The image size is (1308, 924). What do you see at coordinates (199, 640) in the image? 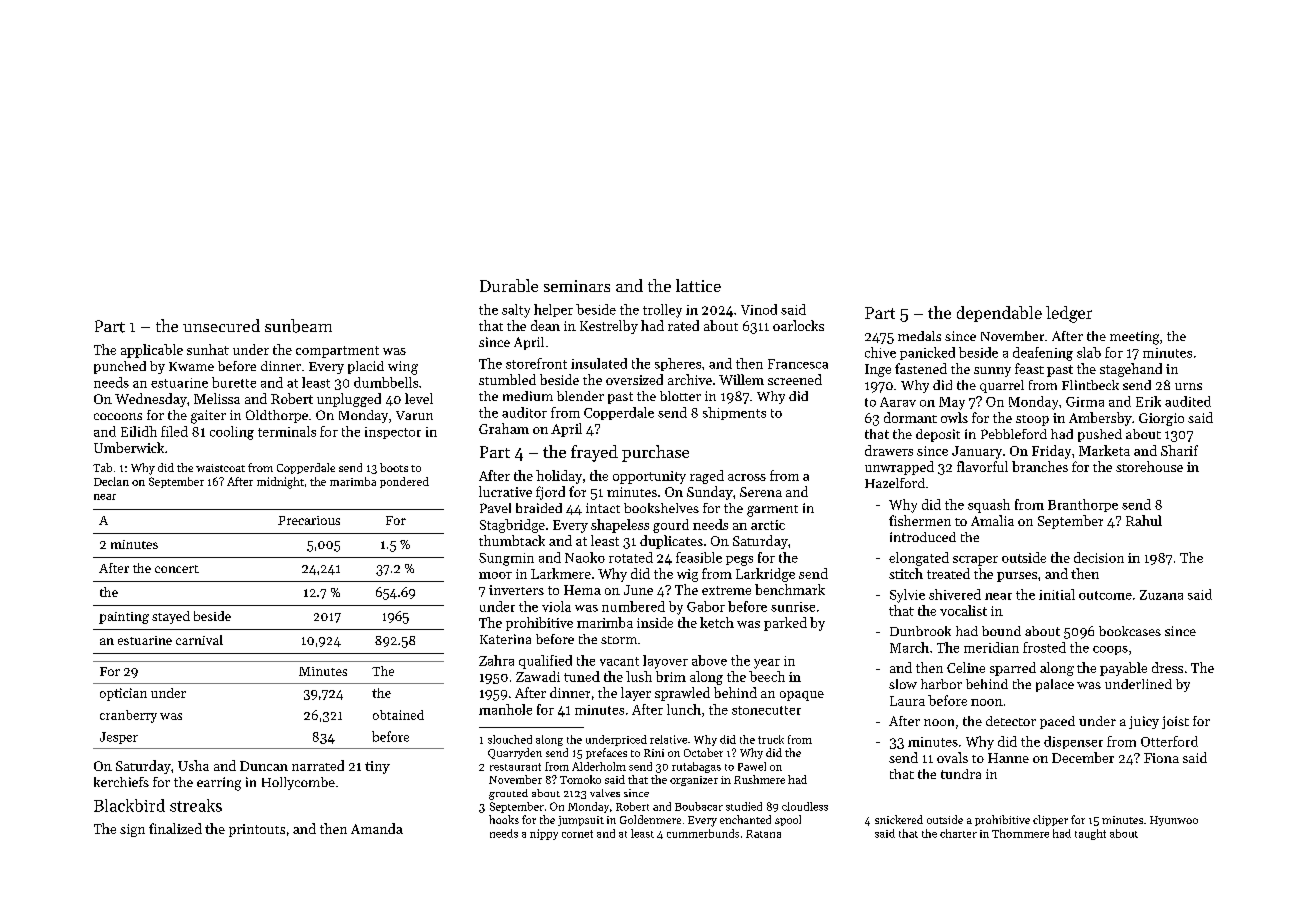
I see `carnival` at bounding box center [199, 640].
